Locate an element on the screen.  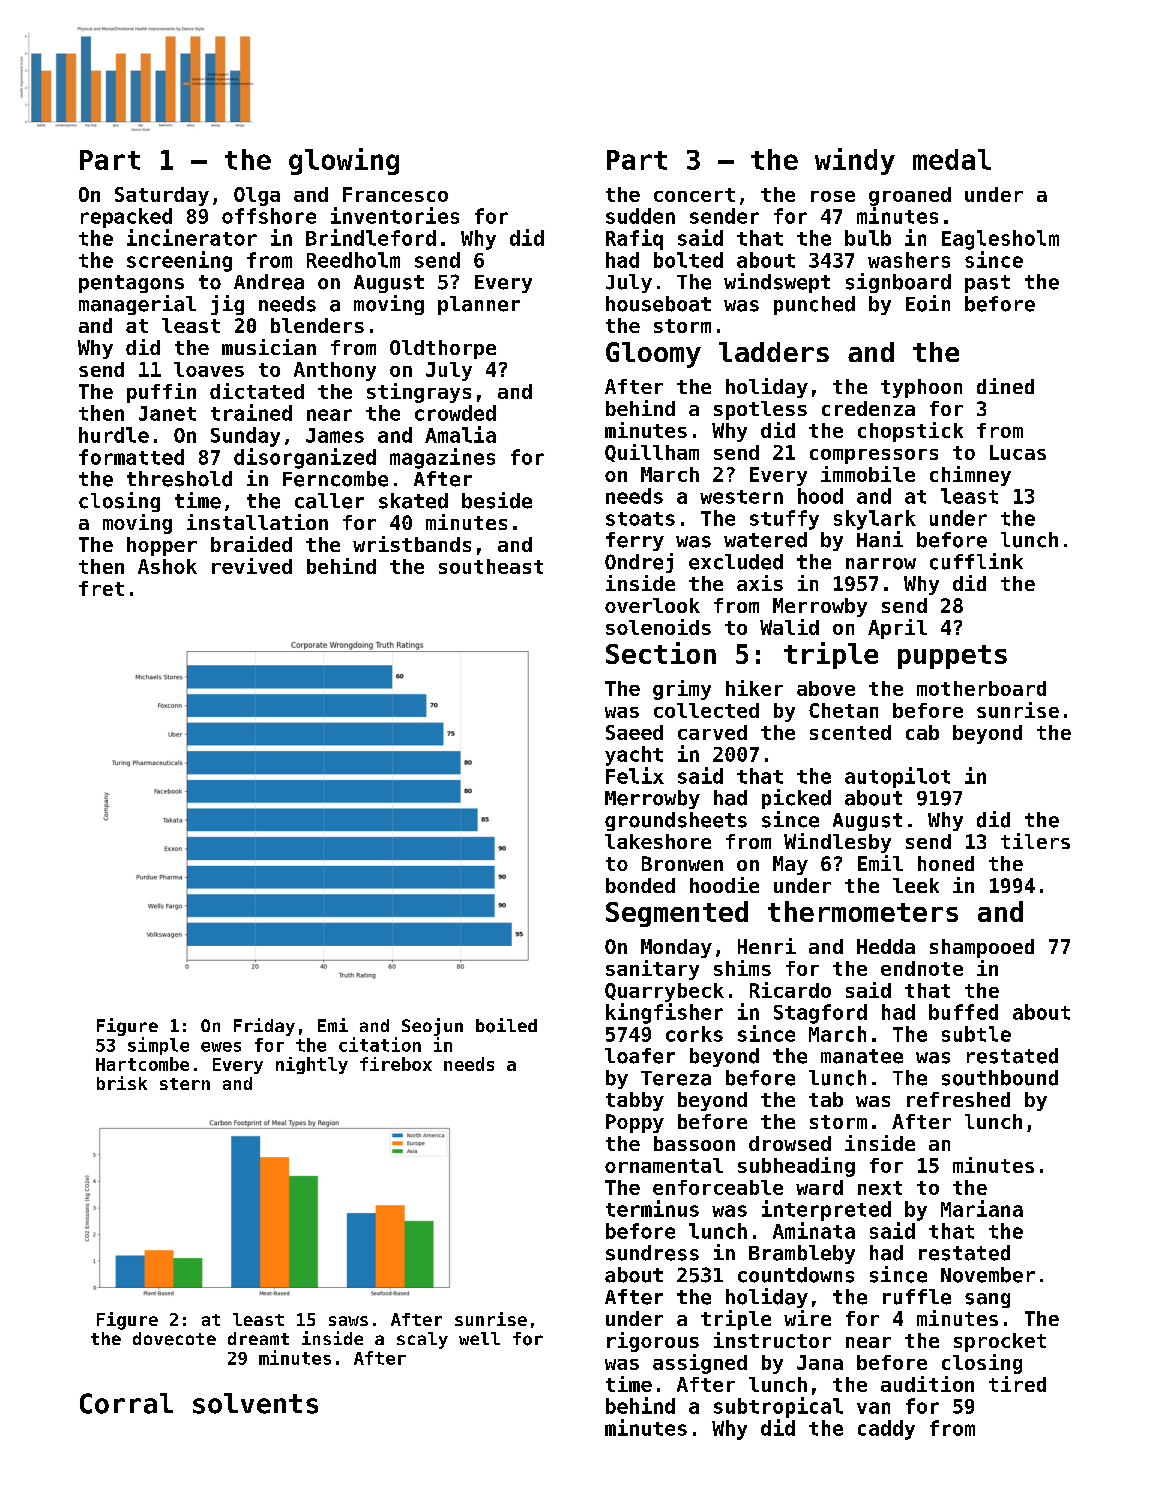
Felix is located at coordinates (635, 775).
